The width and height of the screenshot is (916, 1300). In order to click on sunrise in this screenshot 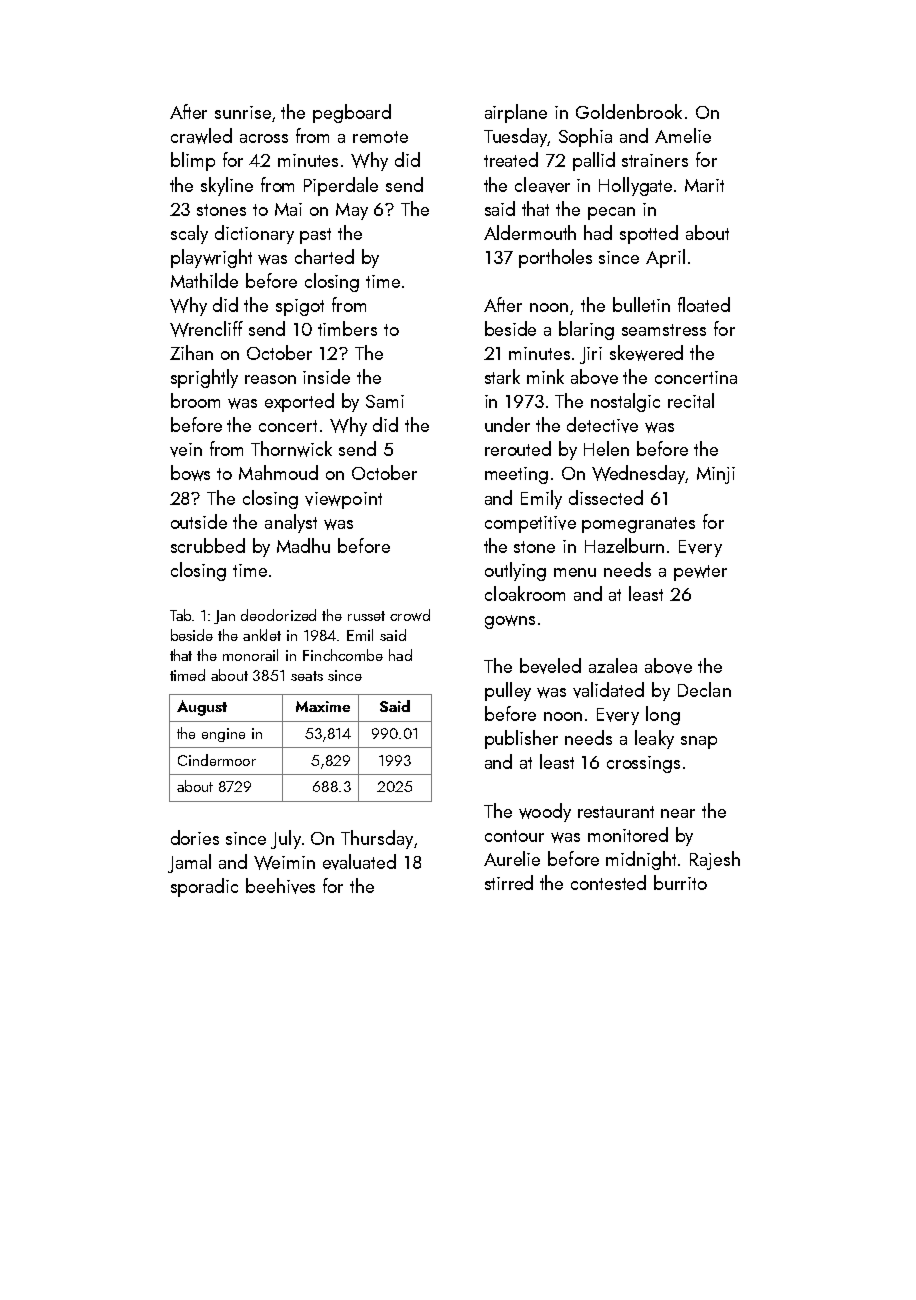, I will do `click(243, 112)`.
